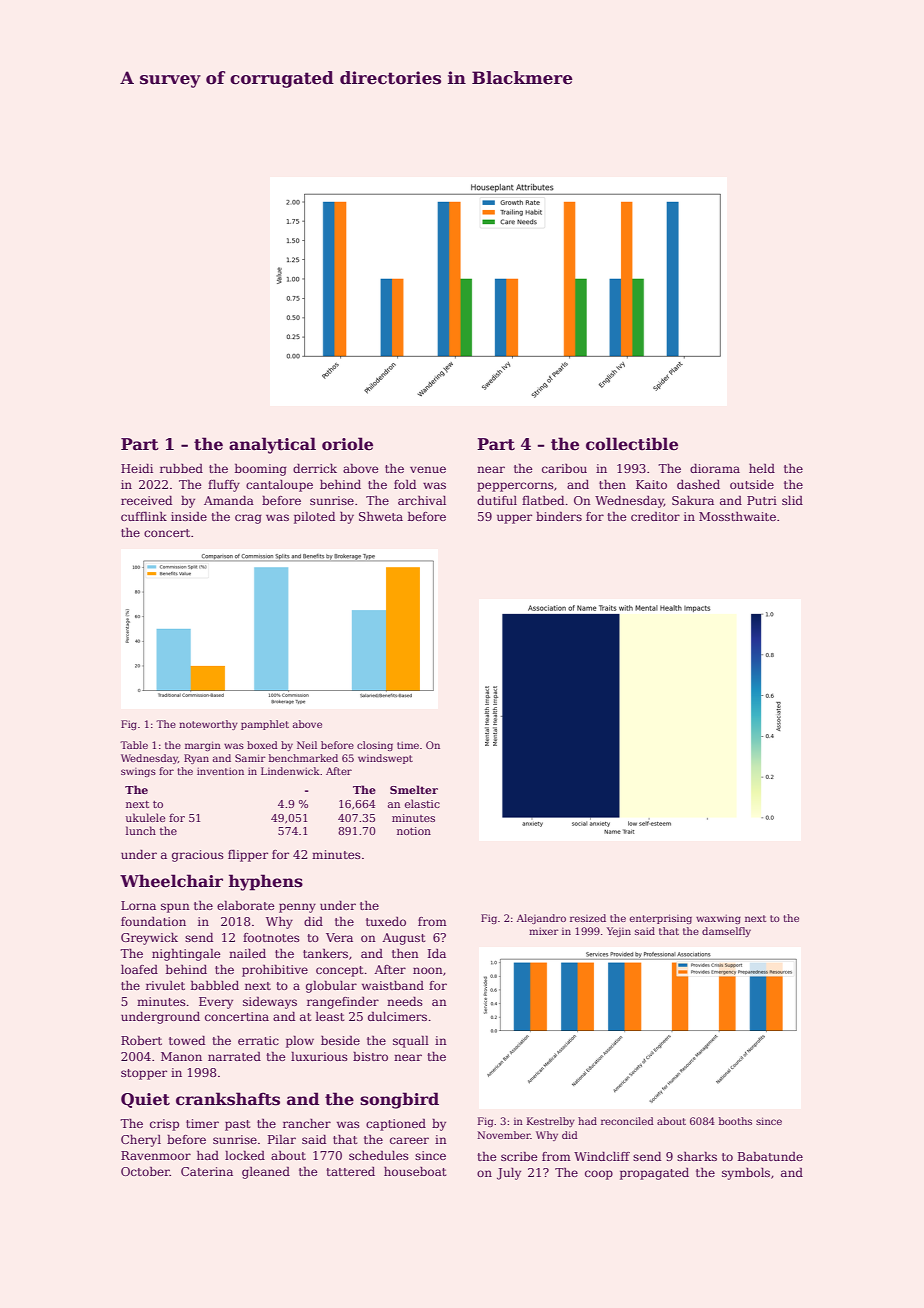 The width and height of the document is (924, 1308). Describe the element at coordinates (141, 830) in the document. I see `lunch` at that location.
